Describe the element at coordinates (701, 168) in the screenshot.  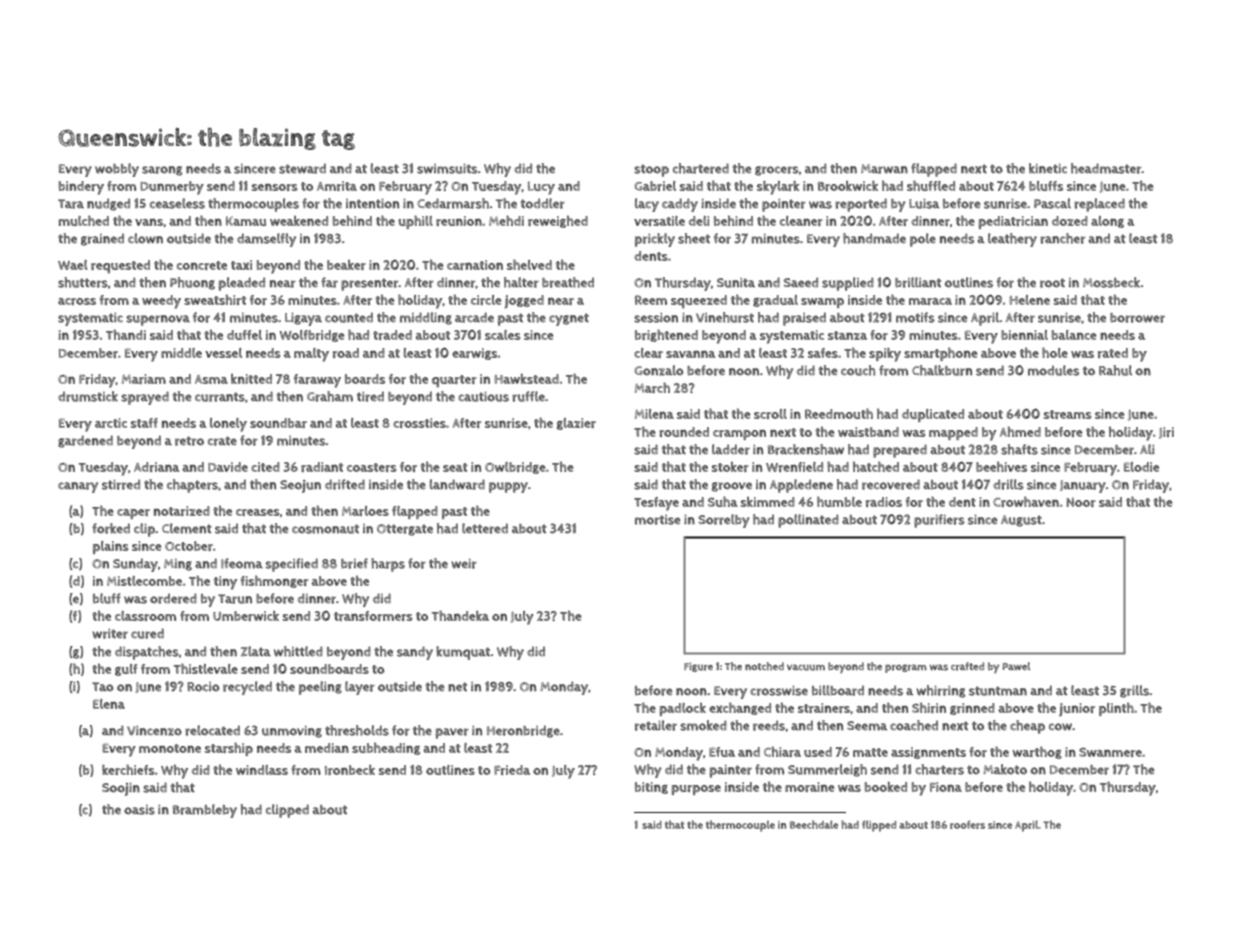
I see `chartered` at that location.
